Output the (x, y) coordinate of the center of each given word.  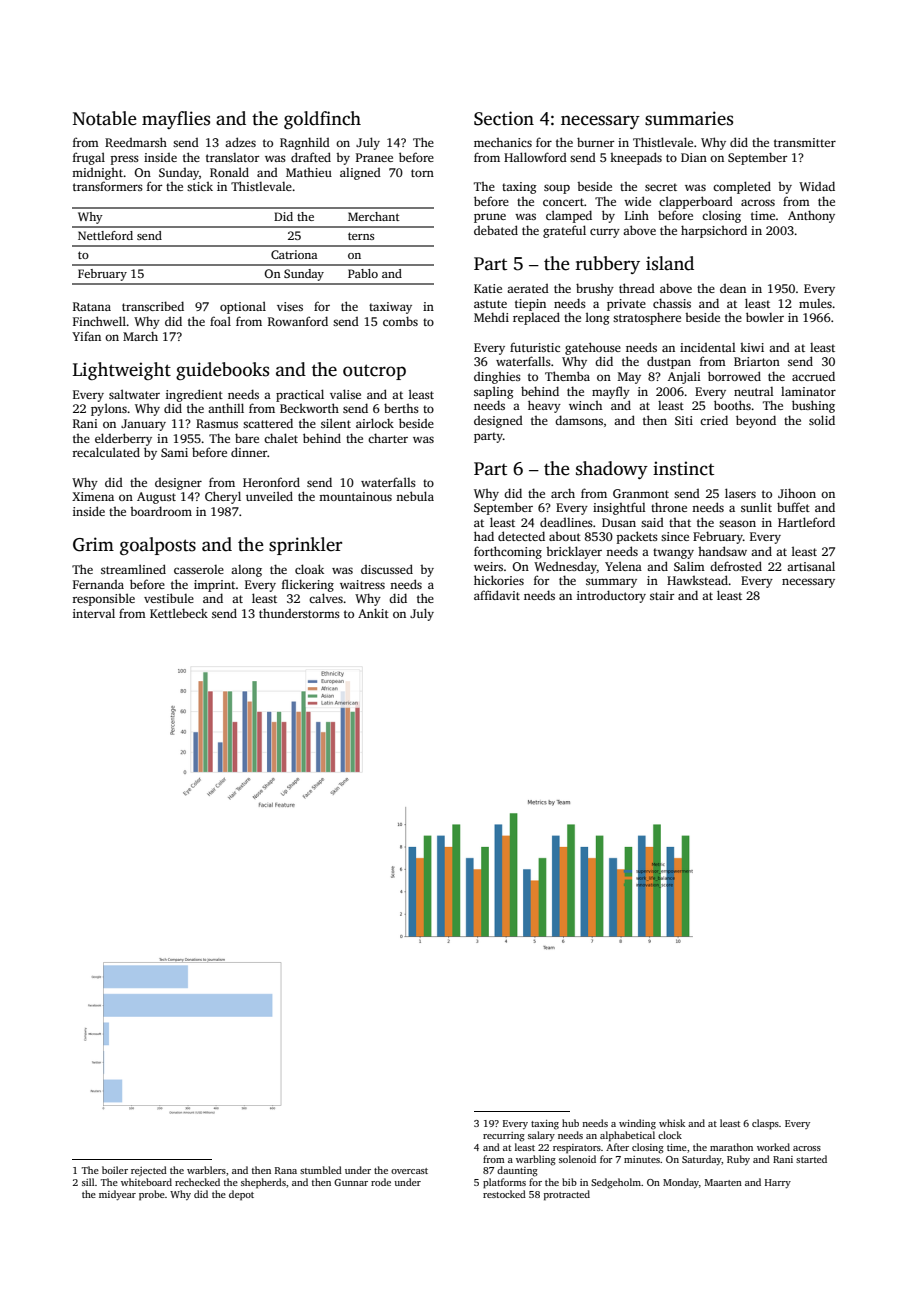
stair (662, 595)
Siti (684, 420)
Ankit (373, 613)
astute (490, 304)
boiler (115, 1170)
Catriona (294, 254)
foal (220, 321)
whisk (672, 1123)
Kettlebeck (179, 613)
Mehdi (491, 317)
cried (714, 420)
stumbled (321, 1170)
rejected (149, 1171)
